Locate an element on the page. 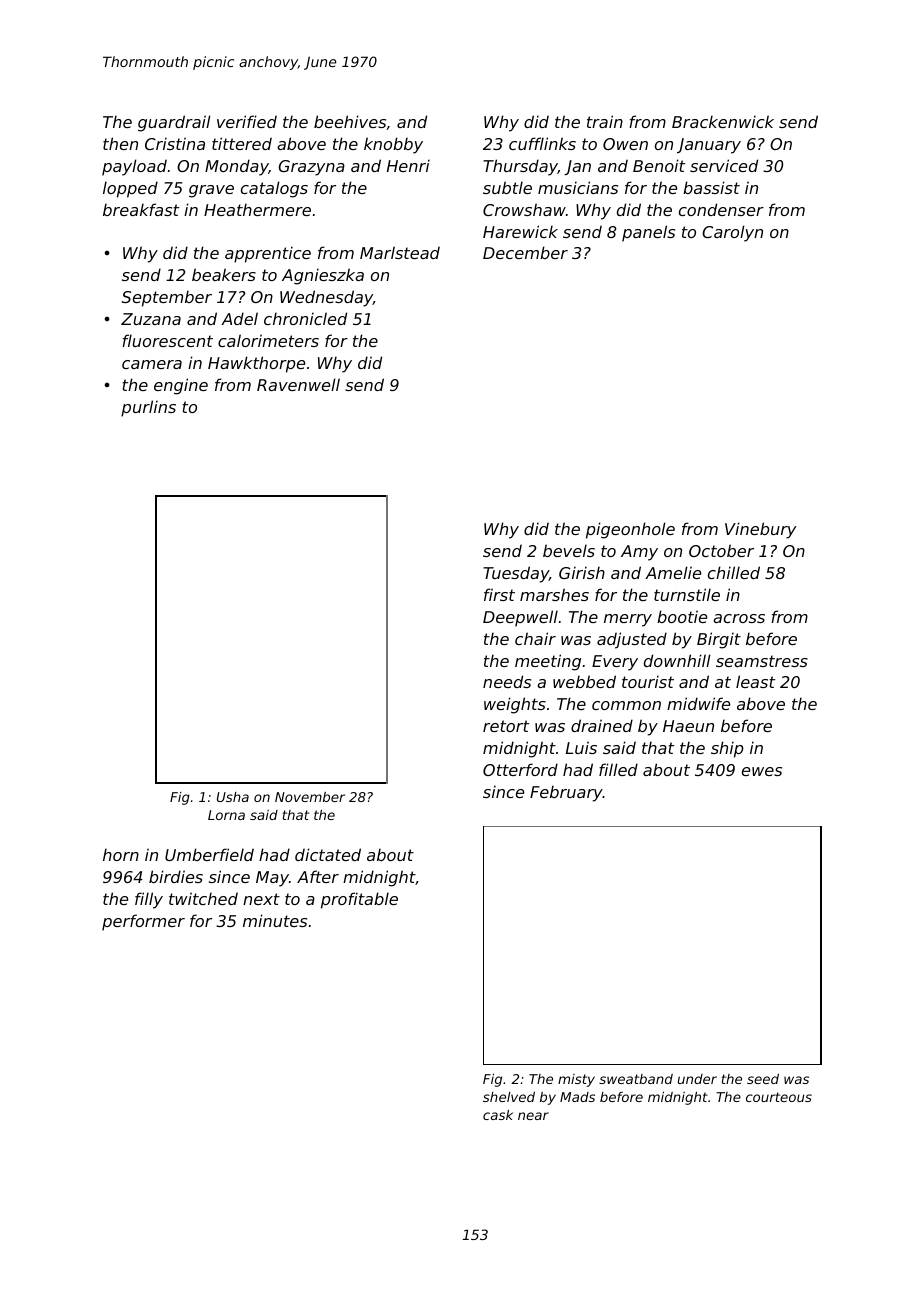 This page has width=924, height=1314. Henri is located at coordinates (408, 165).
